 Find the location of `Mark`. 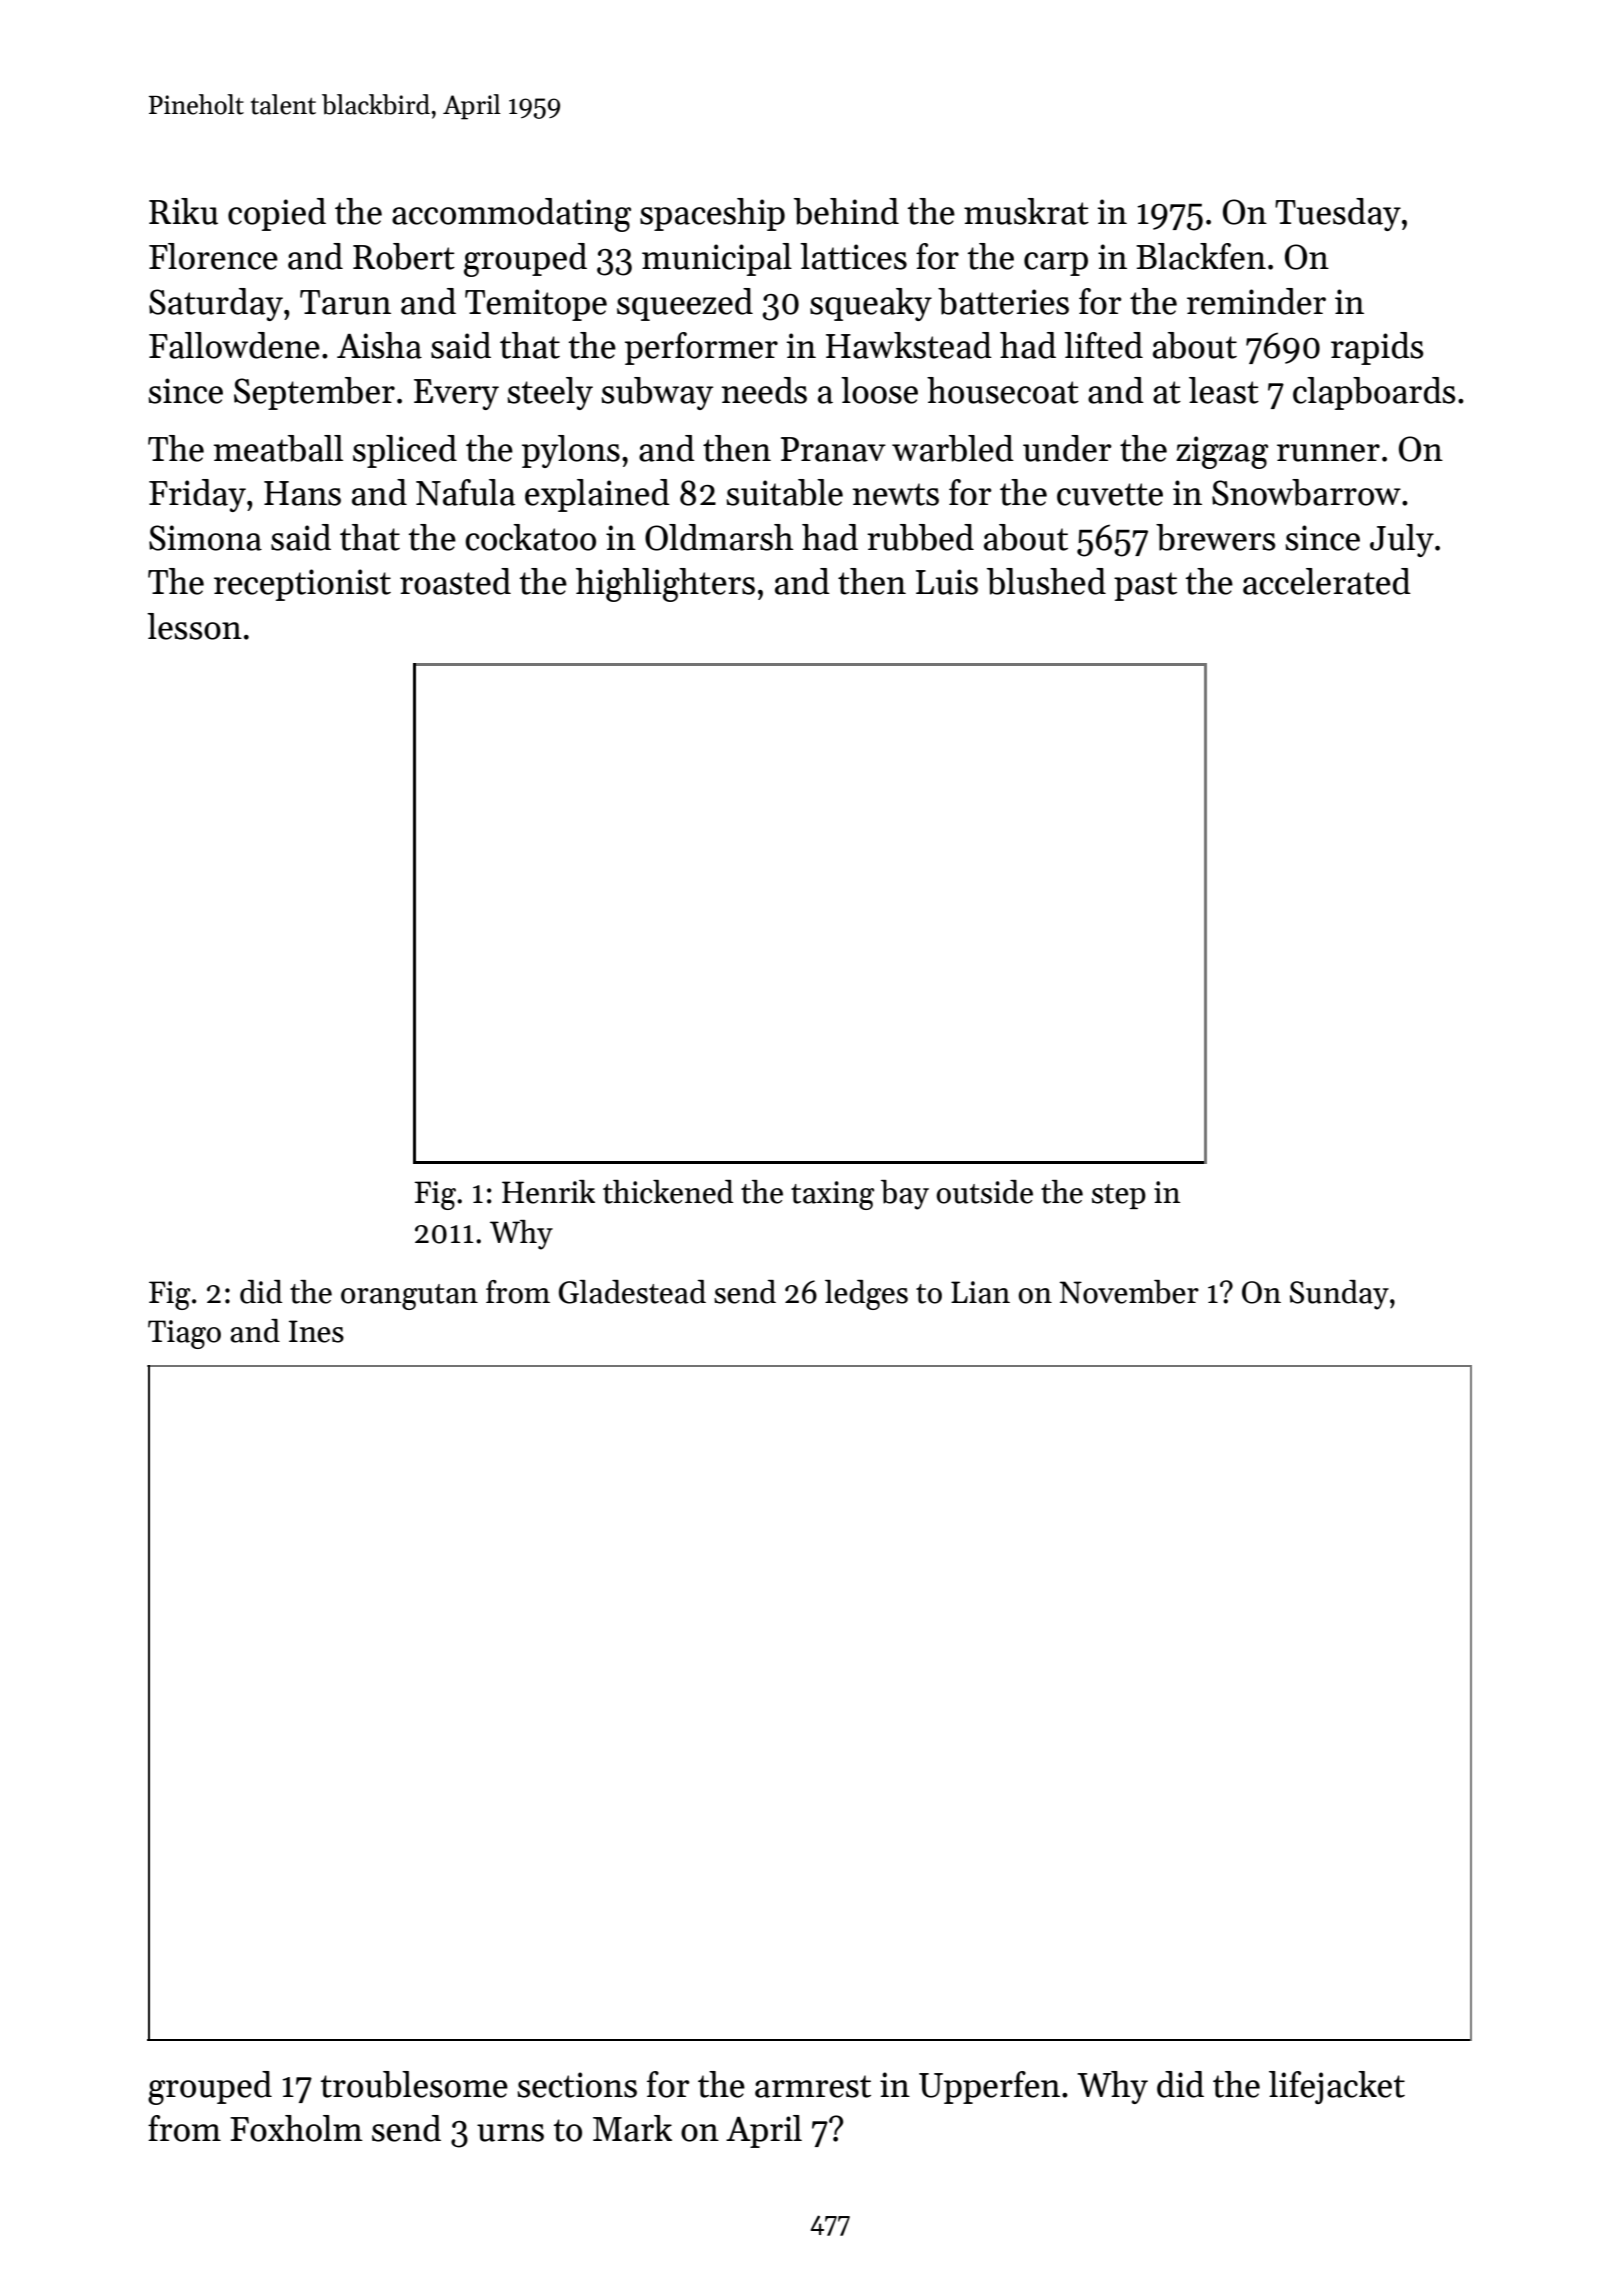

Mark is located at coordinates (632, 2128).
